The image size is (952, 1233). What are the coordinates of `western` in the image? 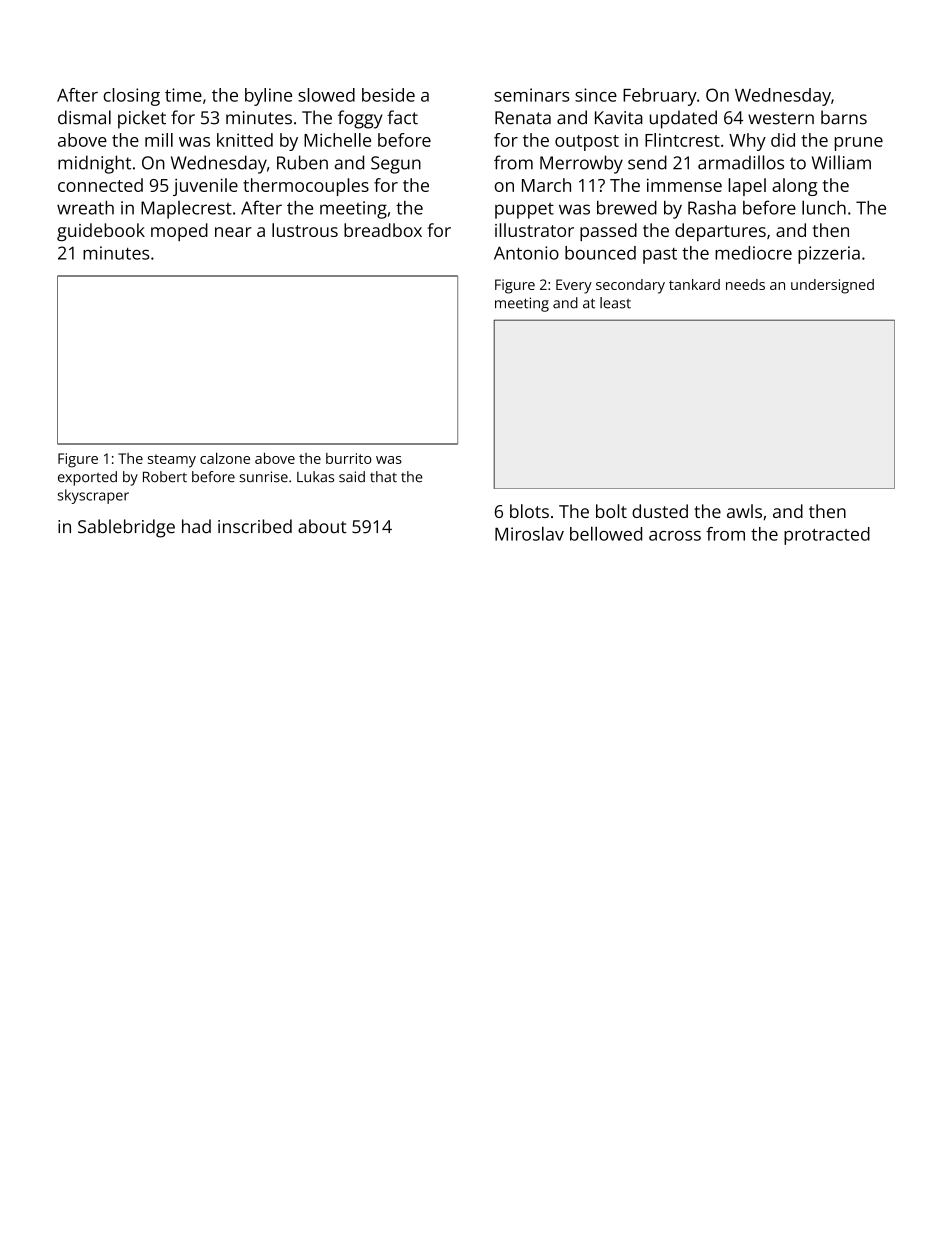 It's located at (781, 118).
